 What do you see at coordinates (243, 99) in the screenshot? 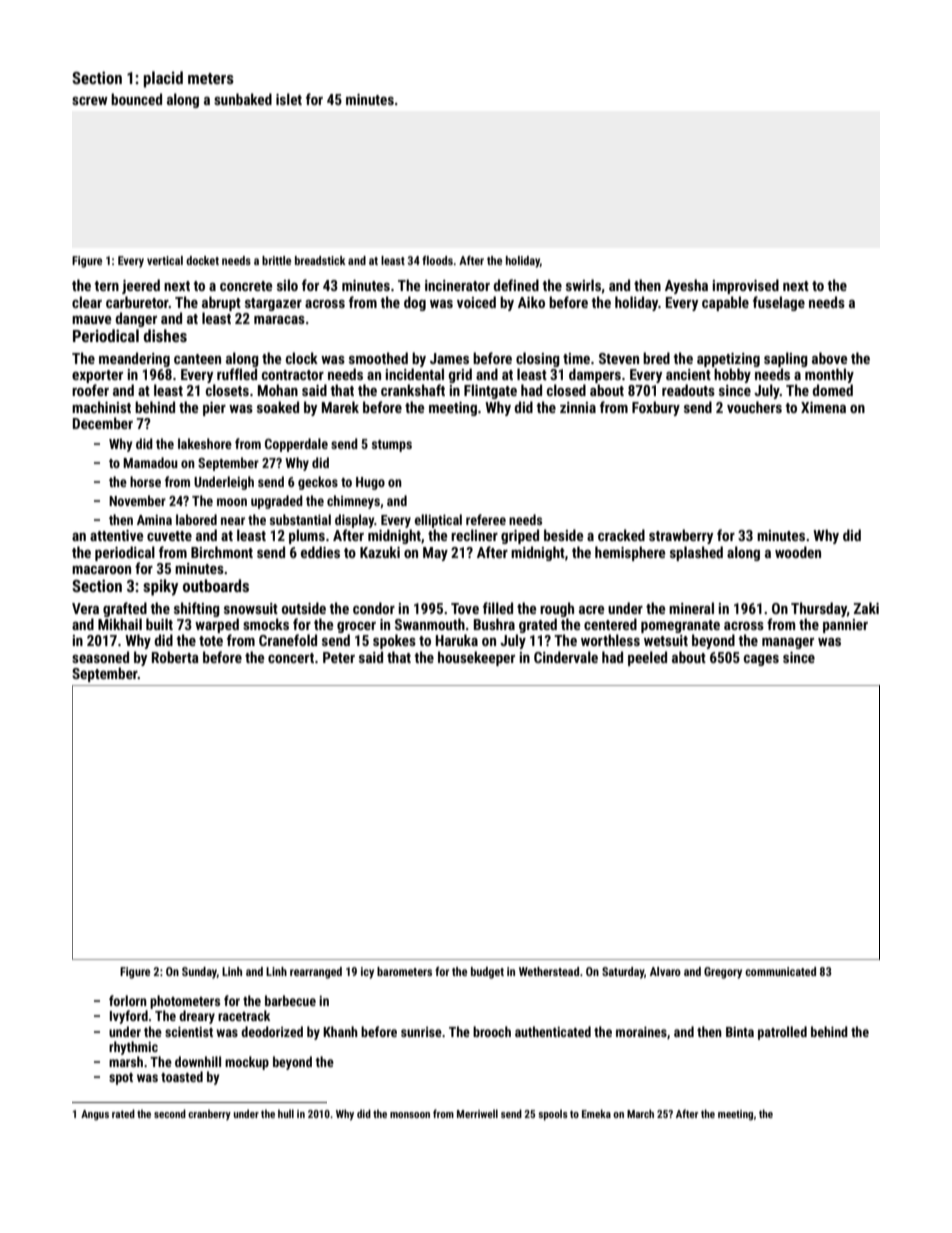
I see `sunbaked` at bounding box center [243, 99].
